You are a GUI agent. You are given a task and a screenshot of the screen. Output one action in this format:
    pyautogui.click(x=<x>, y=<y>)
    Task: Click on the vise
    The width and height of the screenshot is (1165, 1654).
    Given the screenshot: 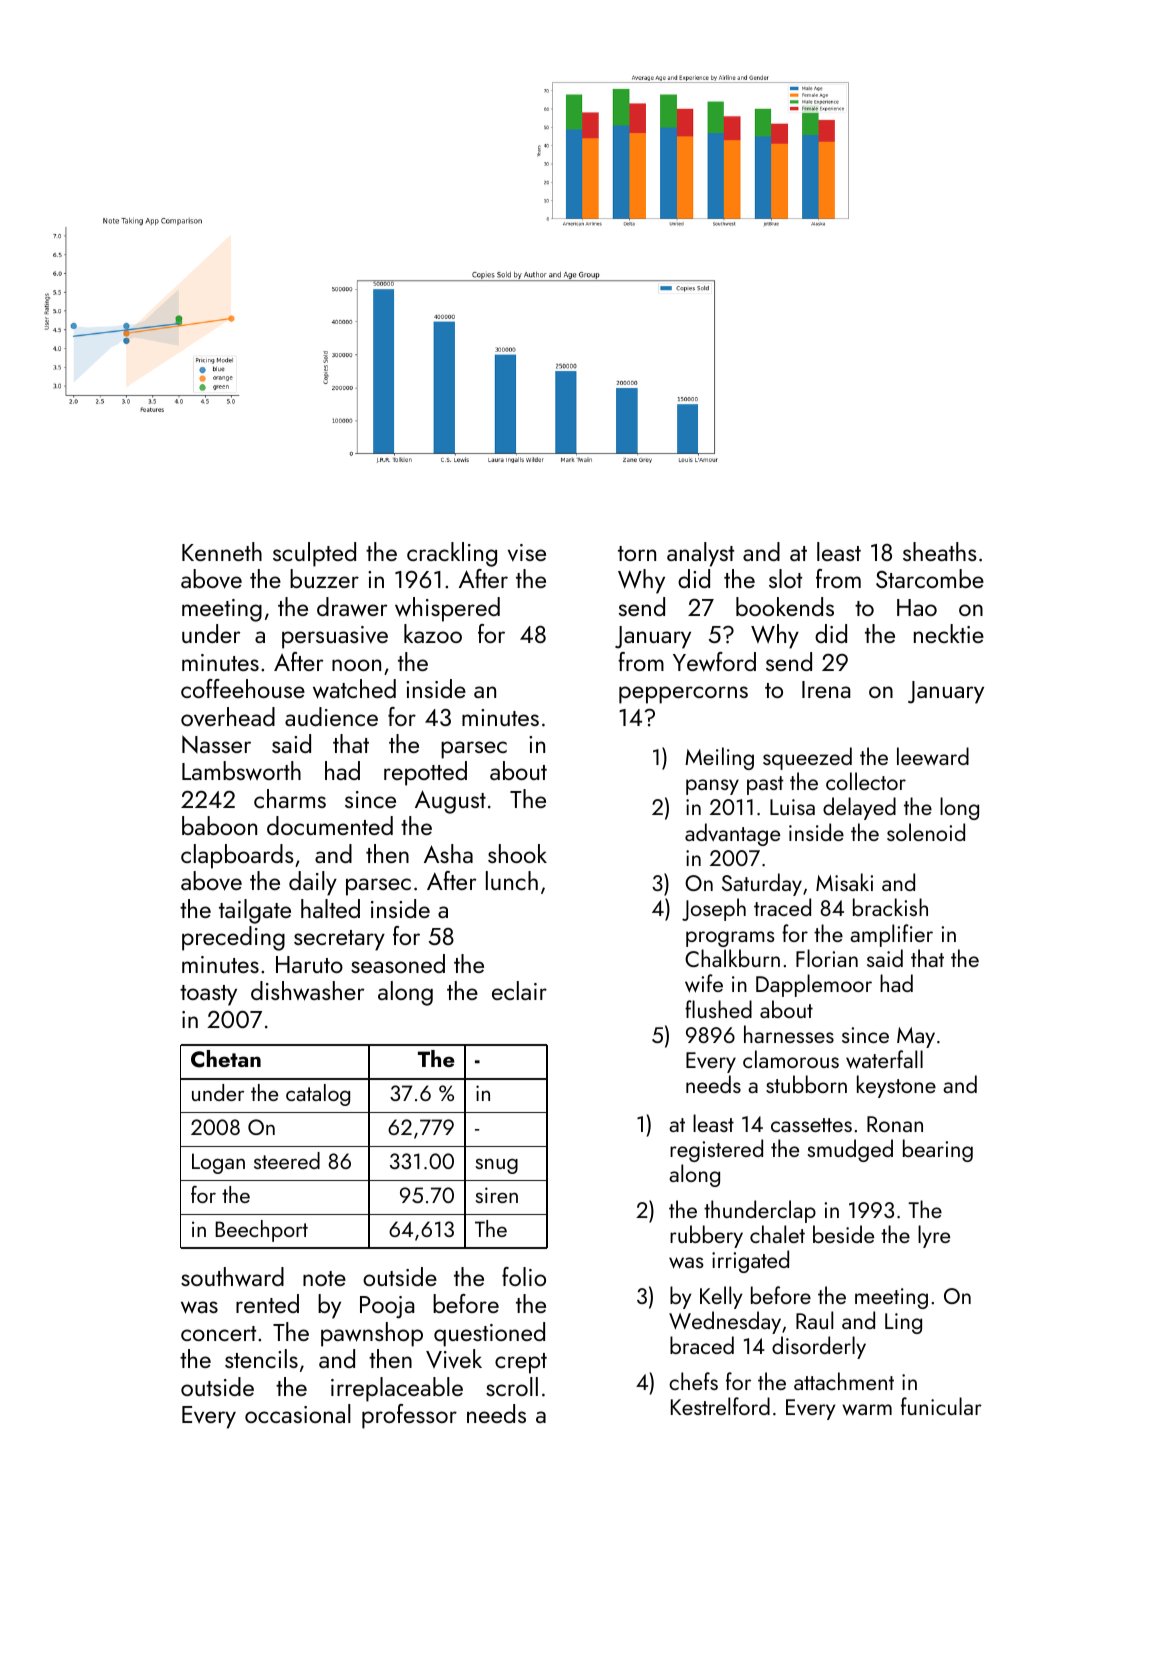 What is the action you would take?
    pyautogui.click(x=527, y=553)
